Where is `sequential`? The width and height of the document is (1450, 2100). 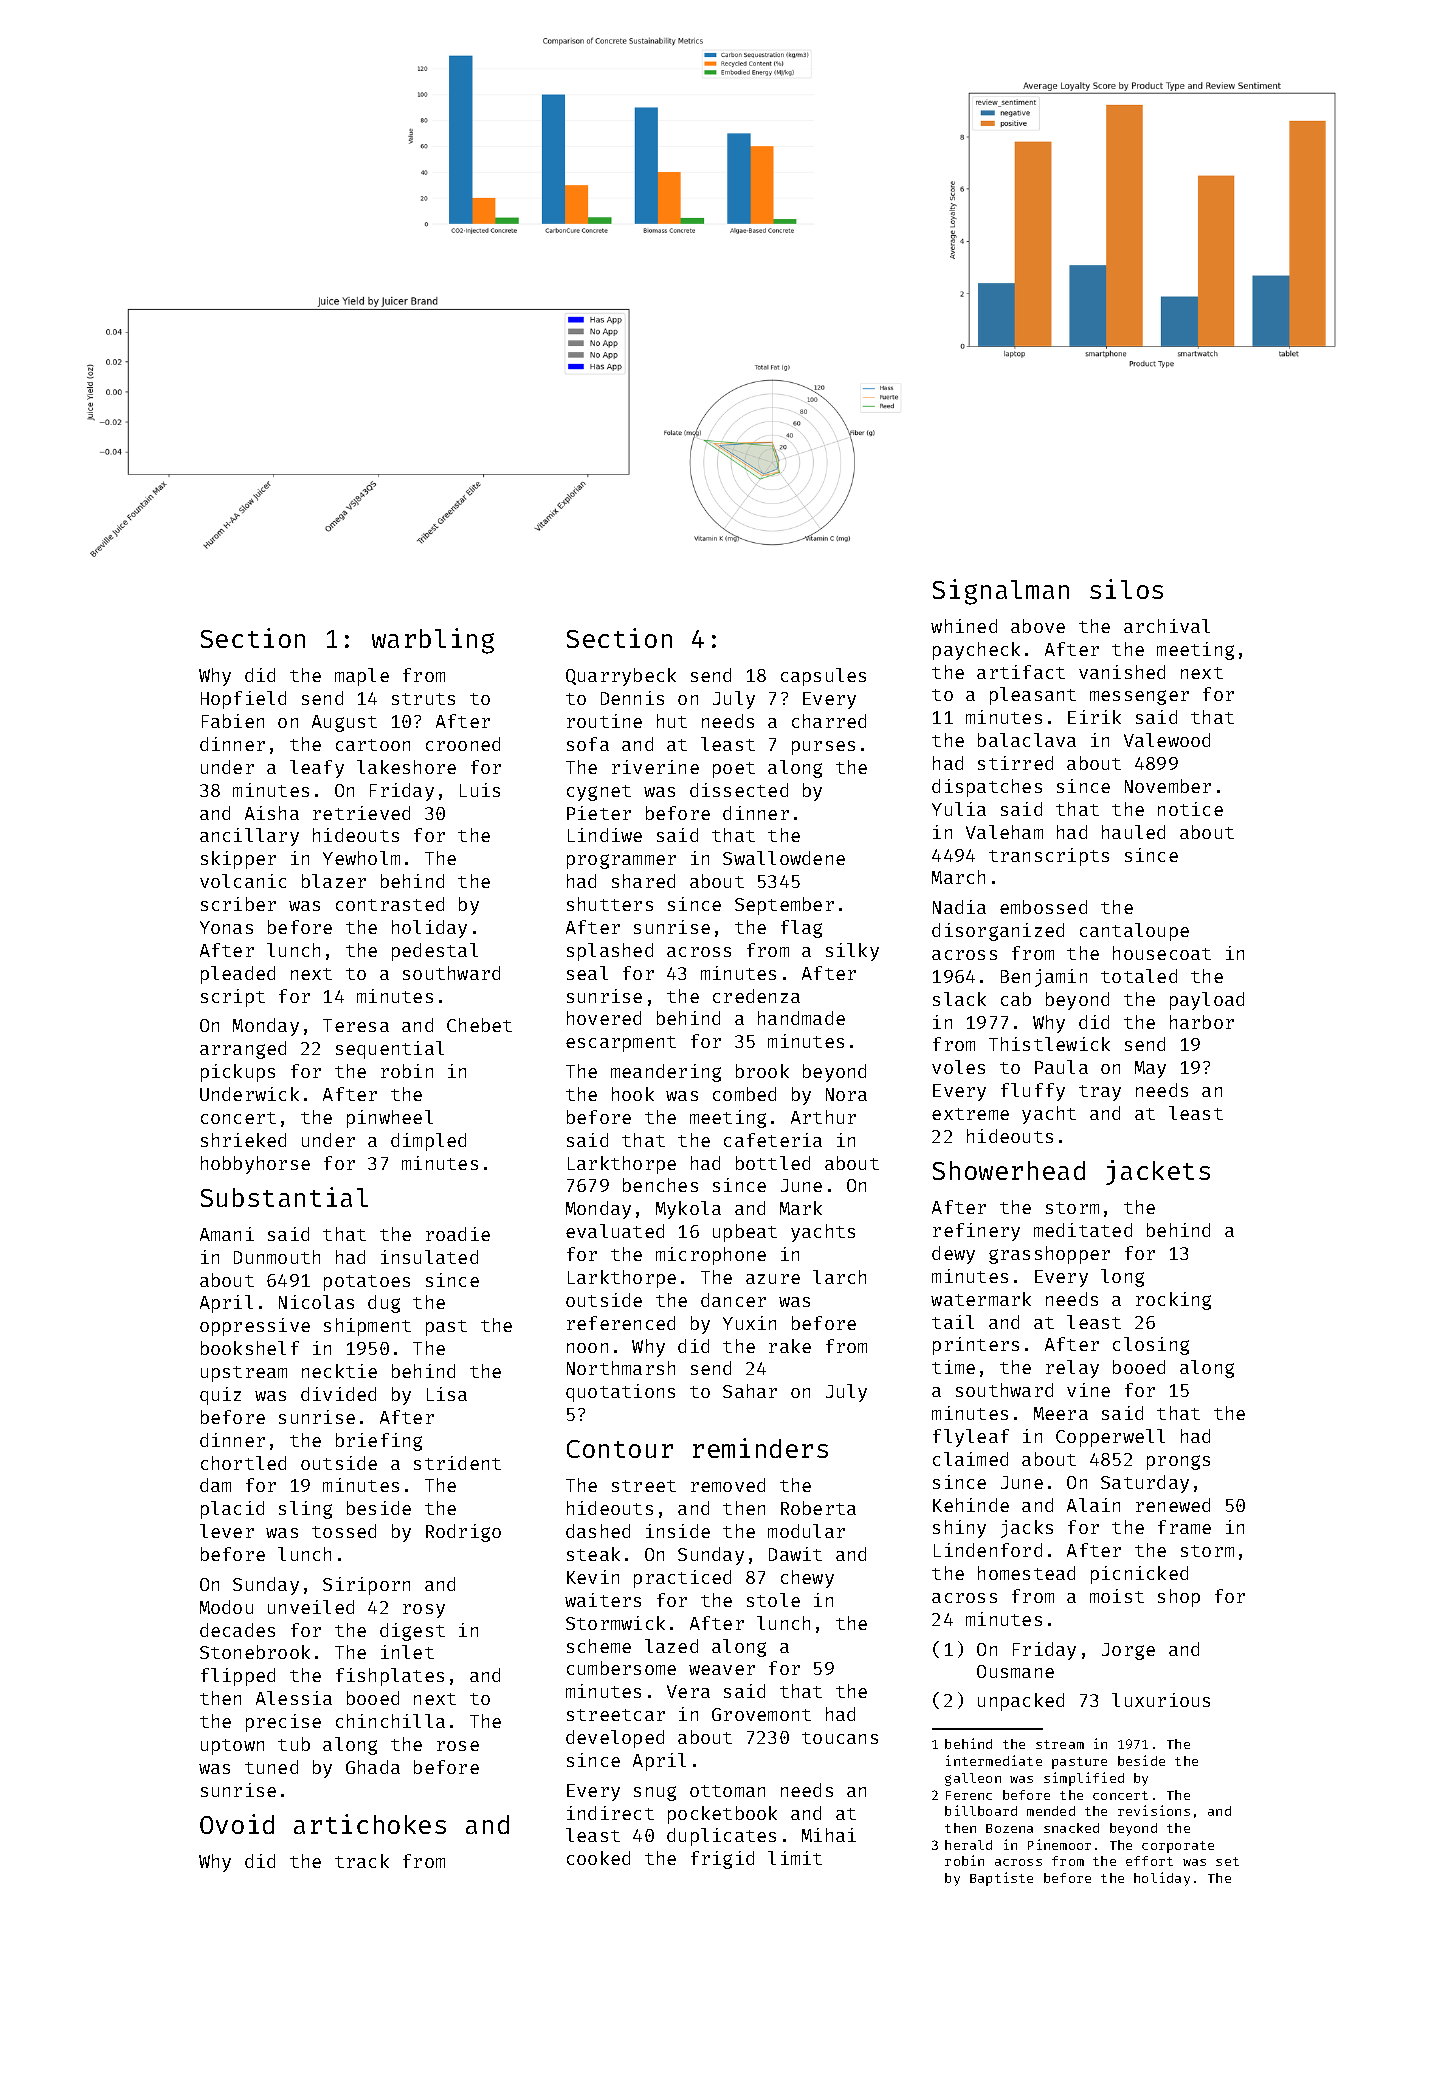 sequential is located at coordinates (390, 1050).
